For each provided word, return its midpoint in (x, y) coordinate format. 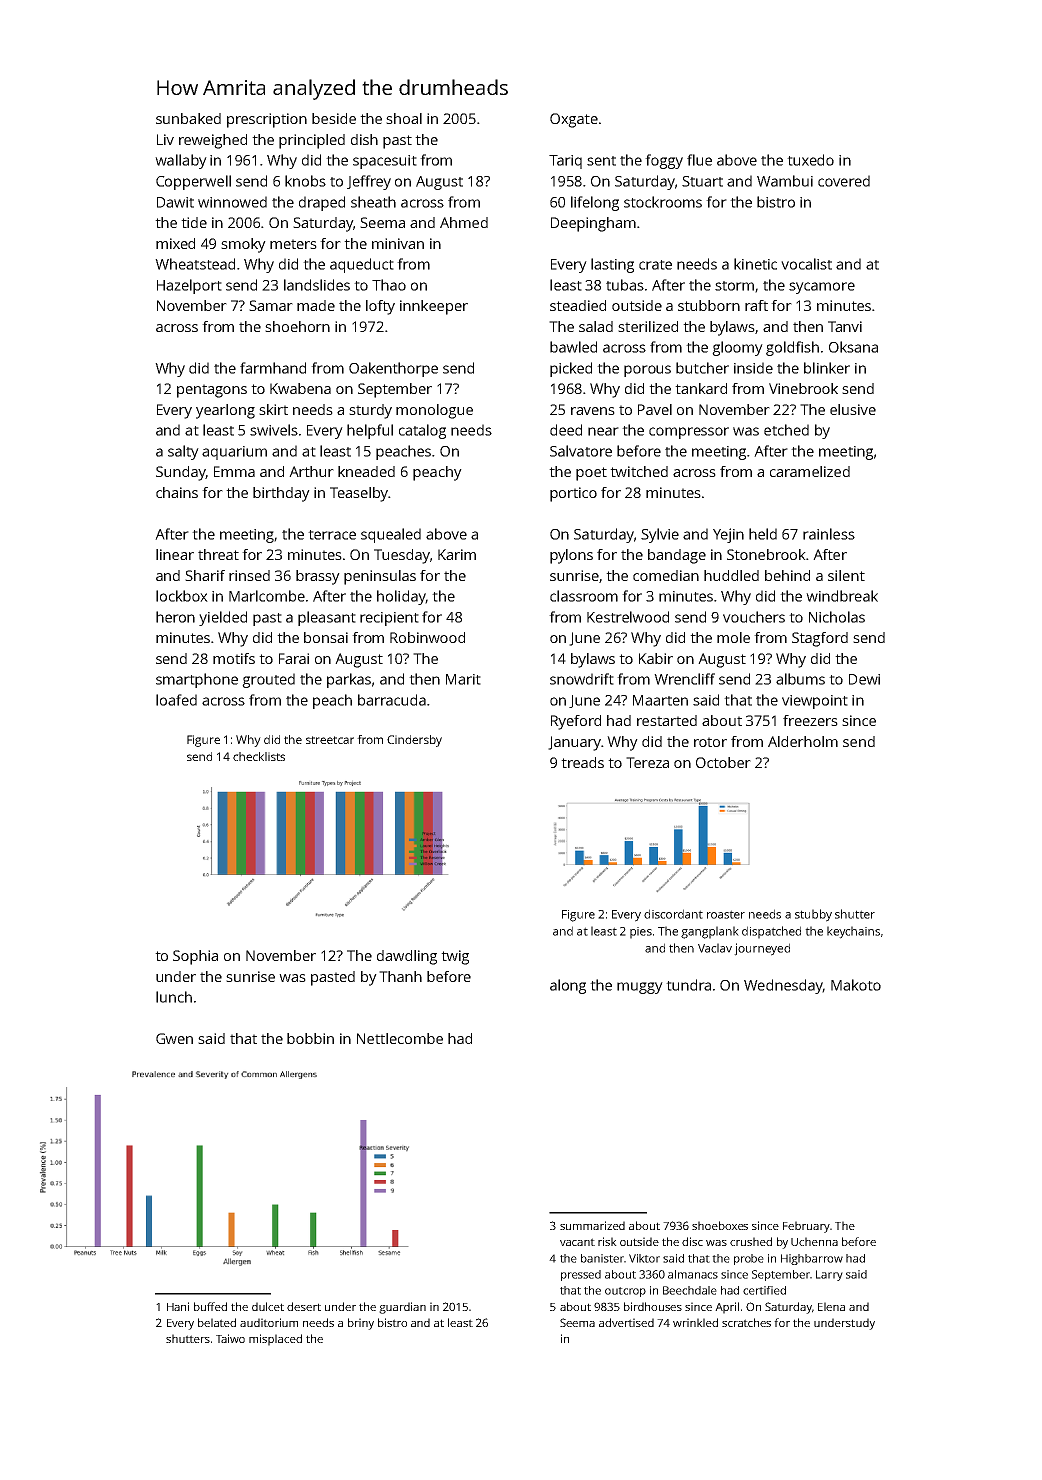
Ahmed (464, 222)
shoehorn (297, 326)
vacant (577, 1242)
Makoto (856, 985)
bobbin (310, 1038)
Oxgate (574, 120)
